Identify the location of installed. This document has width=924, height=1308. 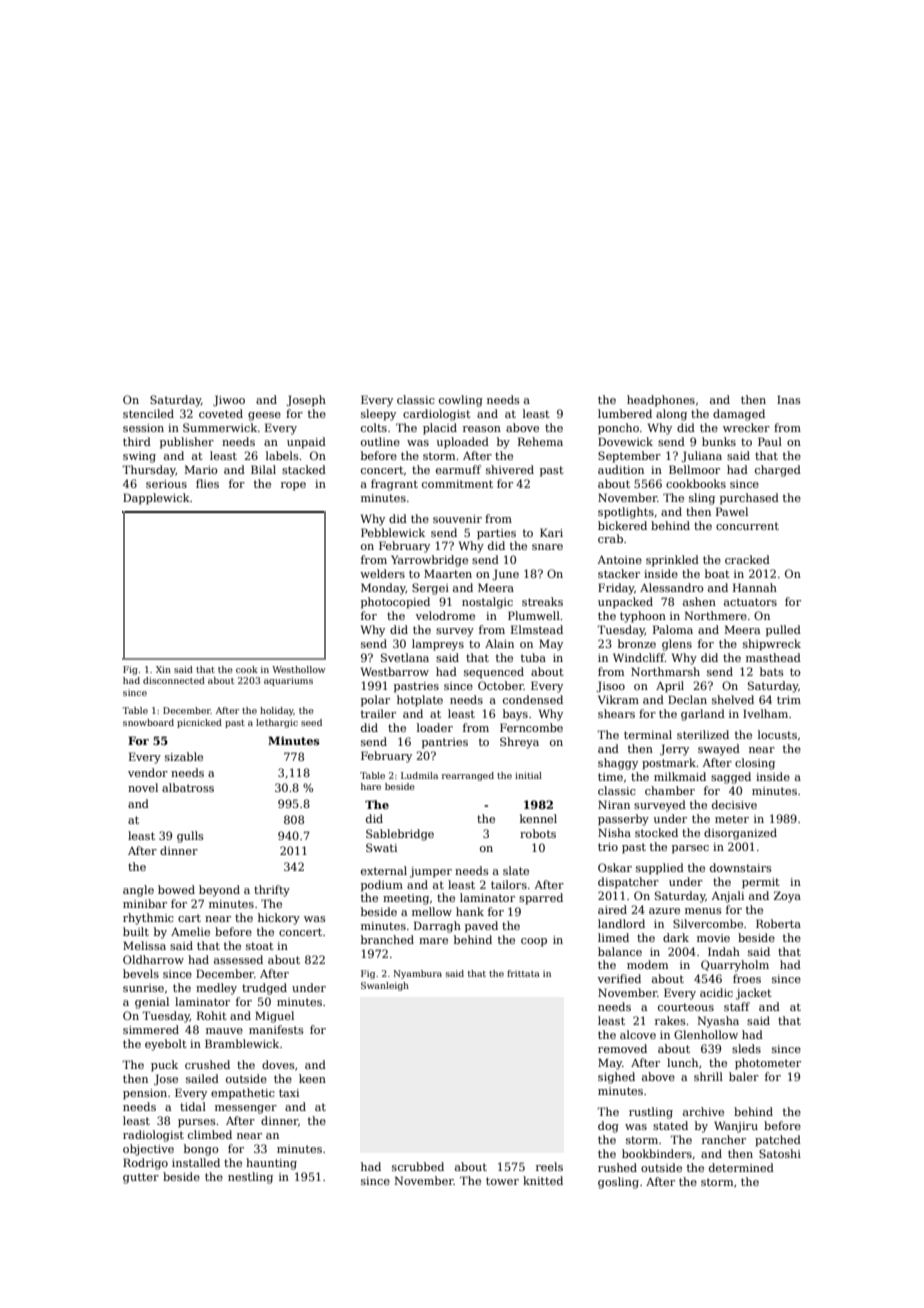
(196, 1162).
